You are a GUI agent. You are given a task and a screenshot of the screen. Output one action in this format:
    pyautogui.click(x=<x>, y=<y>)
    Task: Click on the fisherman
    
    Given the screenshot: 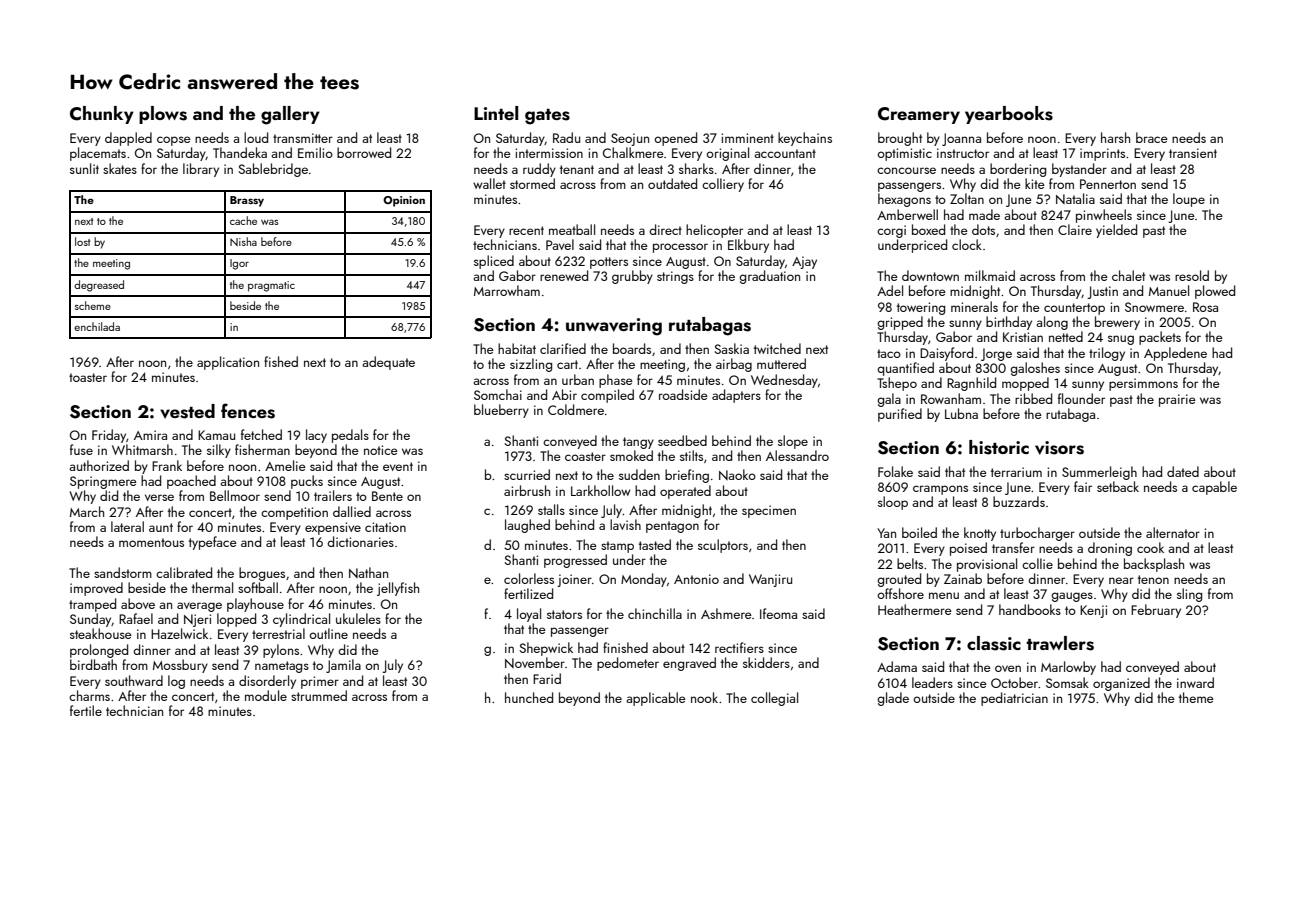 What is the action you would take?
    pyautogui.click(x=262, y=449)
